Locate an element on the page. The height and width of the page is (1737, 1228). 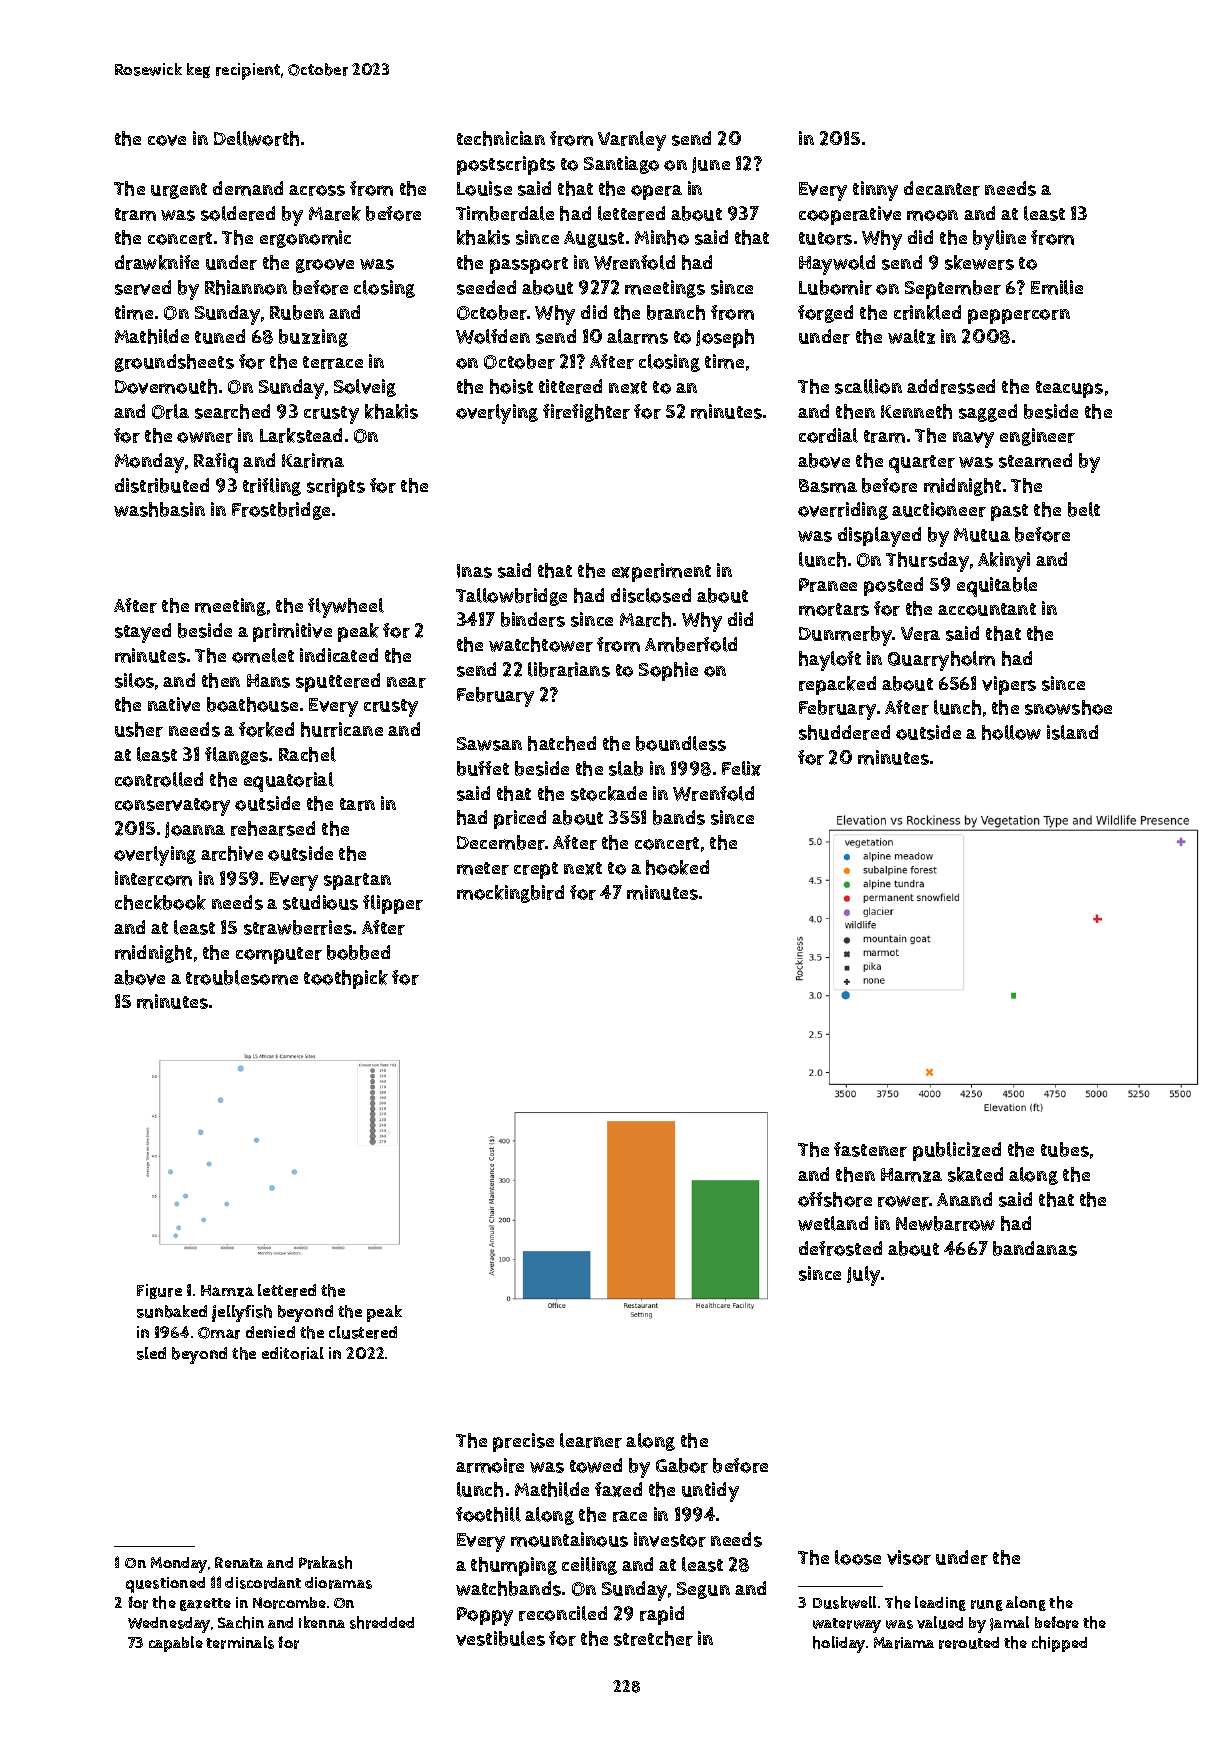
terminals is located at coordinates (240, 1642).
